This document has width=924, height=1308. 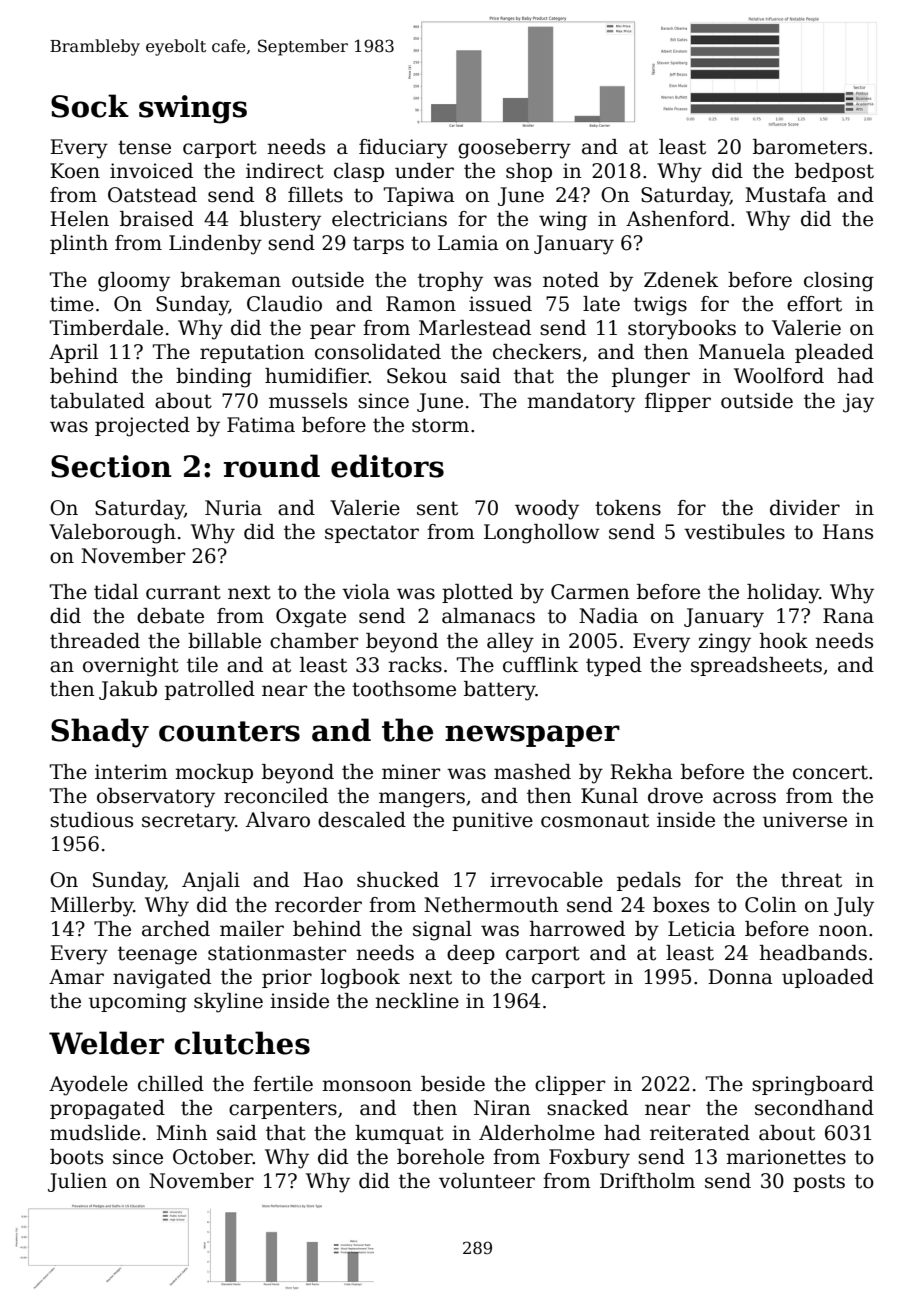 What do you see at coordinates (779, 376) in the document?
I see `Woolford` at bounding box center [779, 376].
